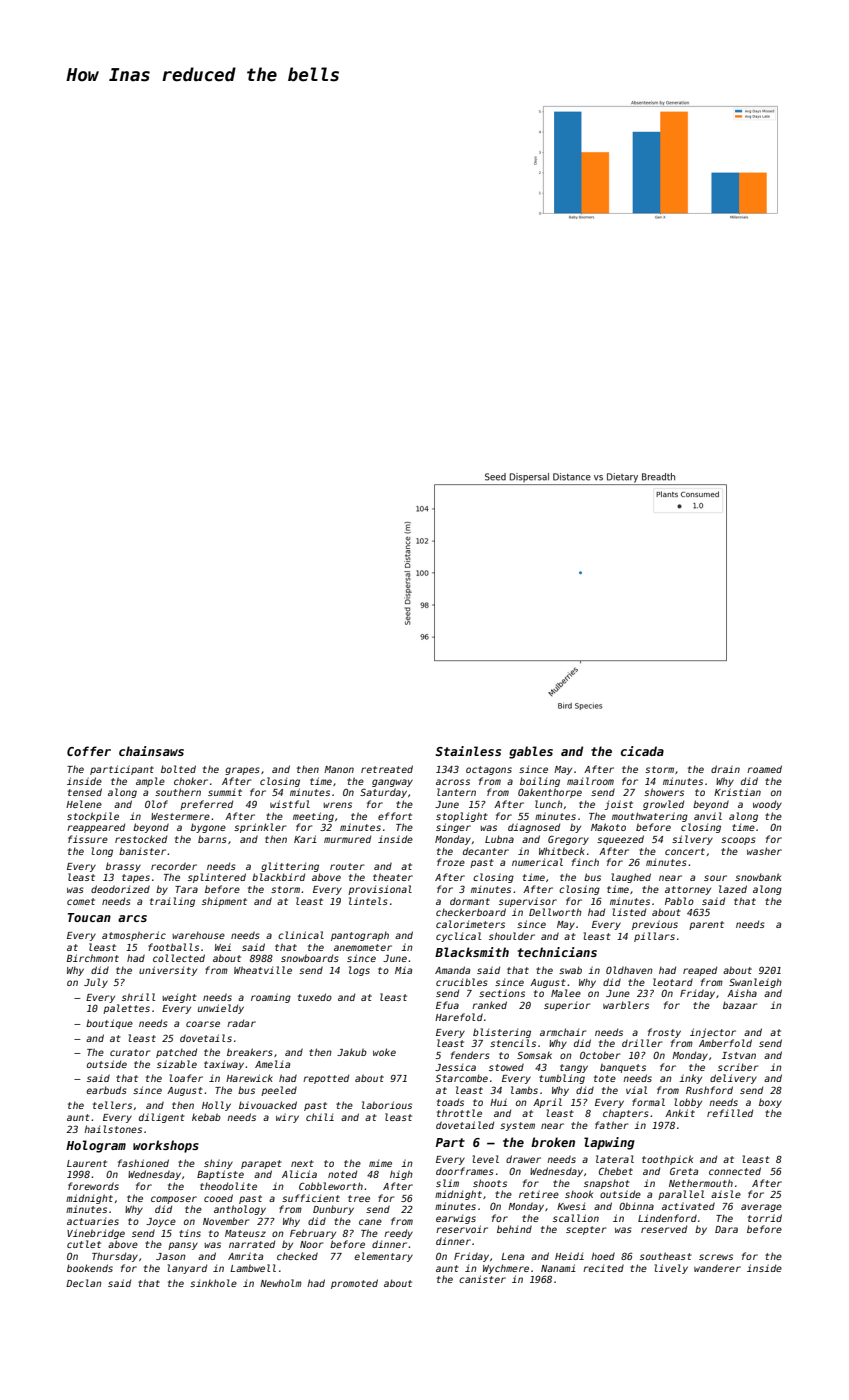 This image has width=849, height=1400. What do you see at coordinates (290, 867) in the image?
I see `glittering` at bounding box center [290, 867].
